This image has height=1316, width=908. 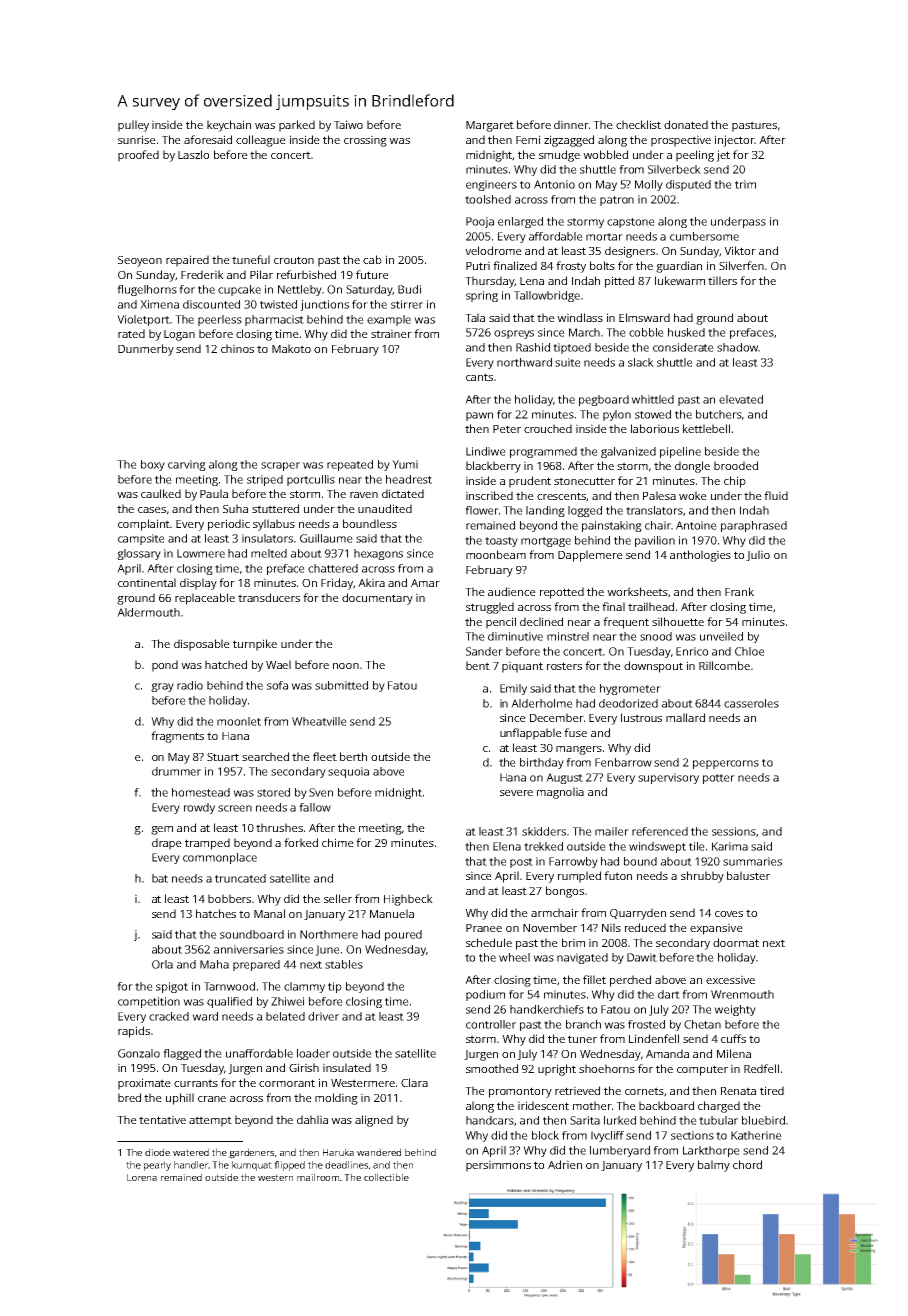 What do you see at coordinates (736, 942) in the image?
I see `doormat` at bounding box center [736, 942].
